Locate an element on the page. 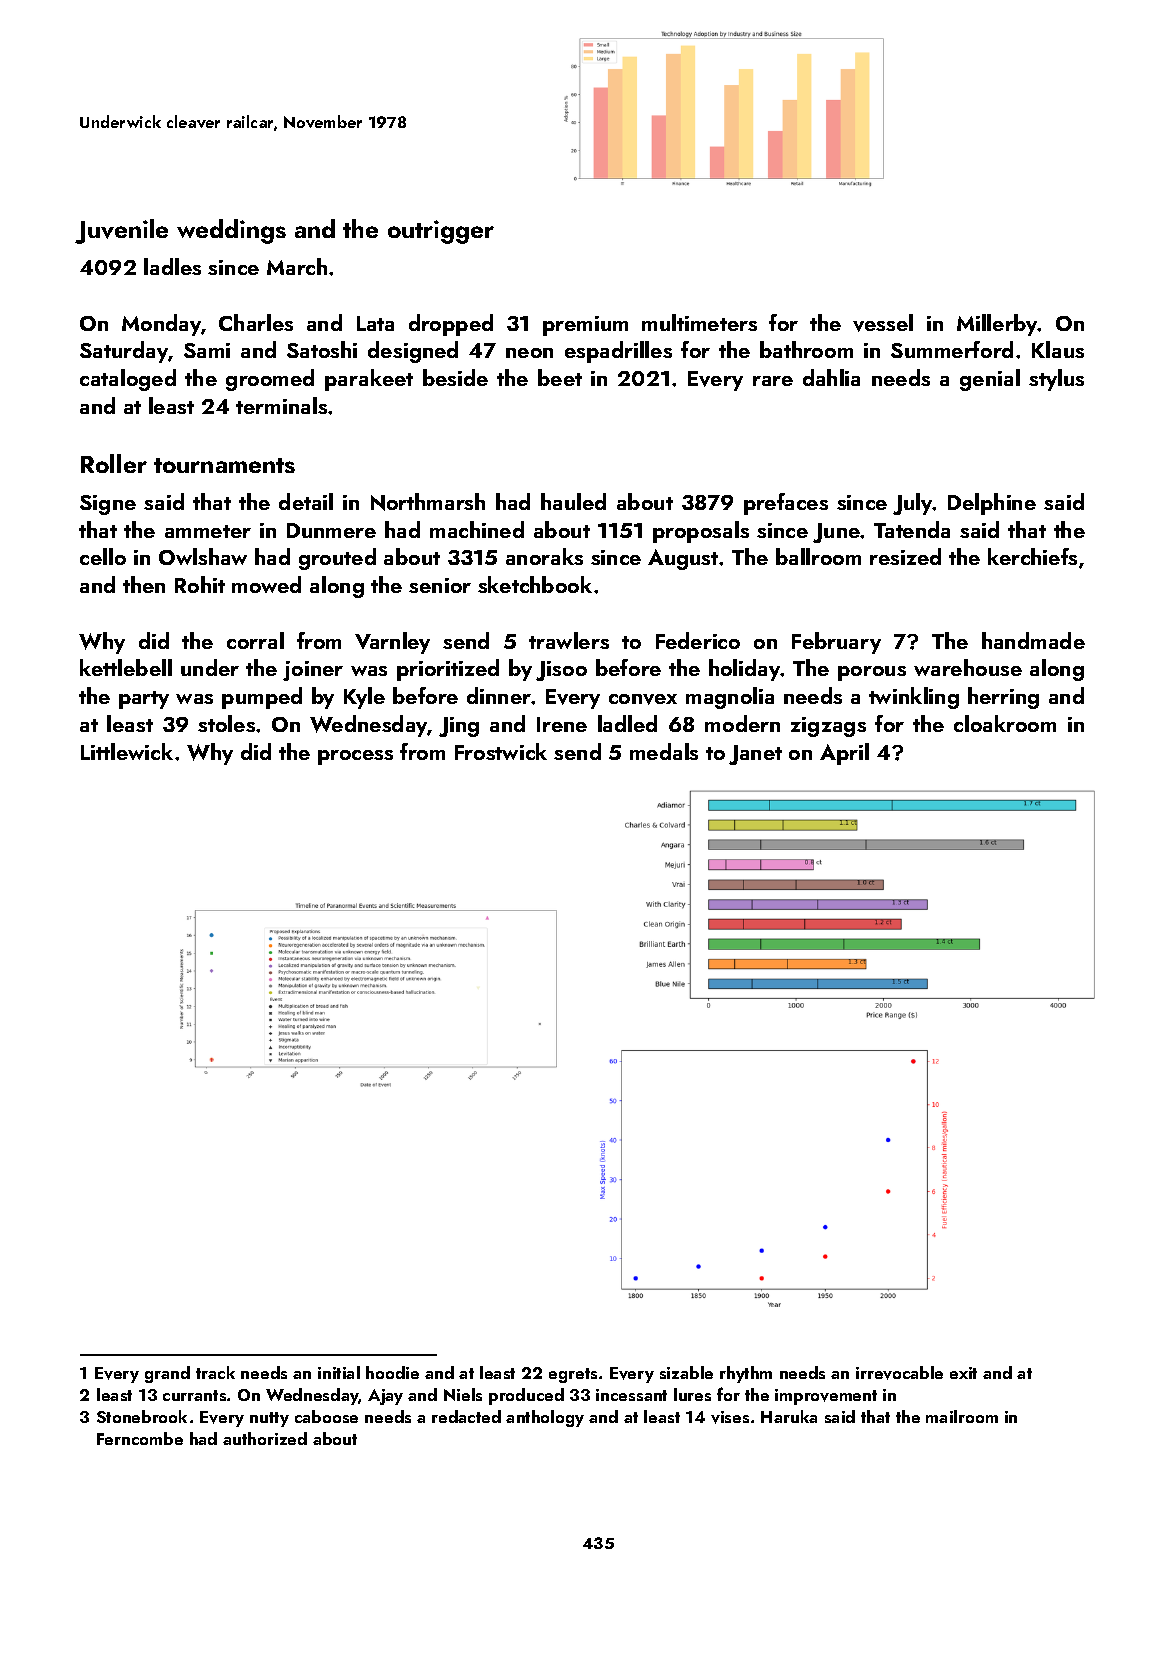 The width and height of the image is (1165, 1654). convex is located at coordinates (643, 699).
